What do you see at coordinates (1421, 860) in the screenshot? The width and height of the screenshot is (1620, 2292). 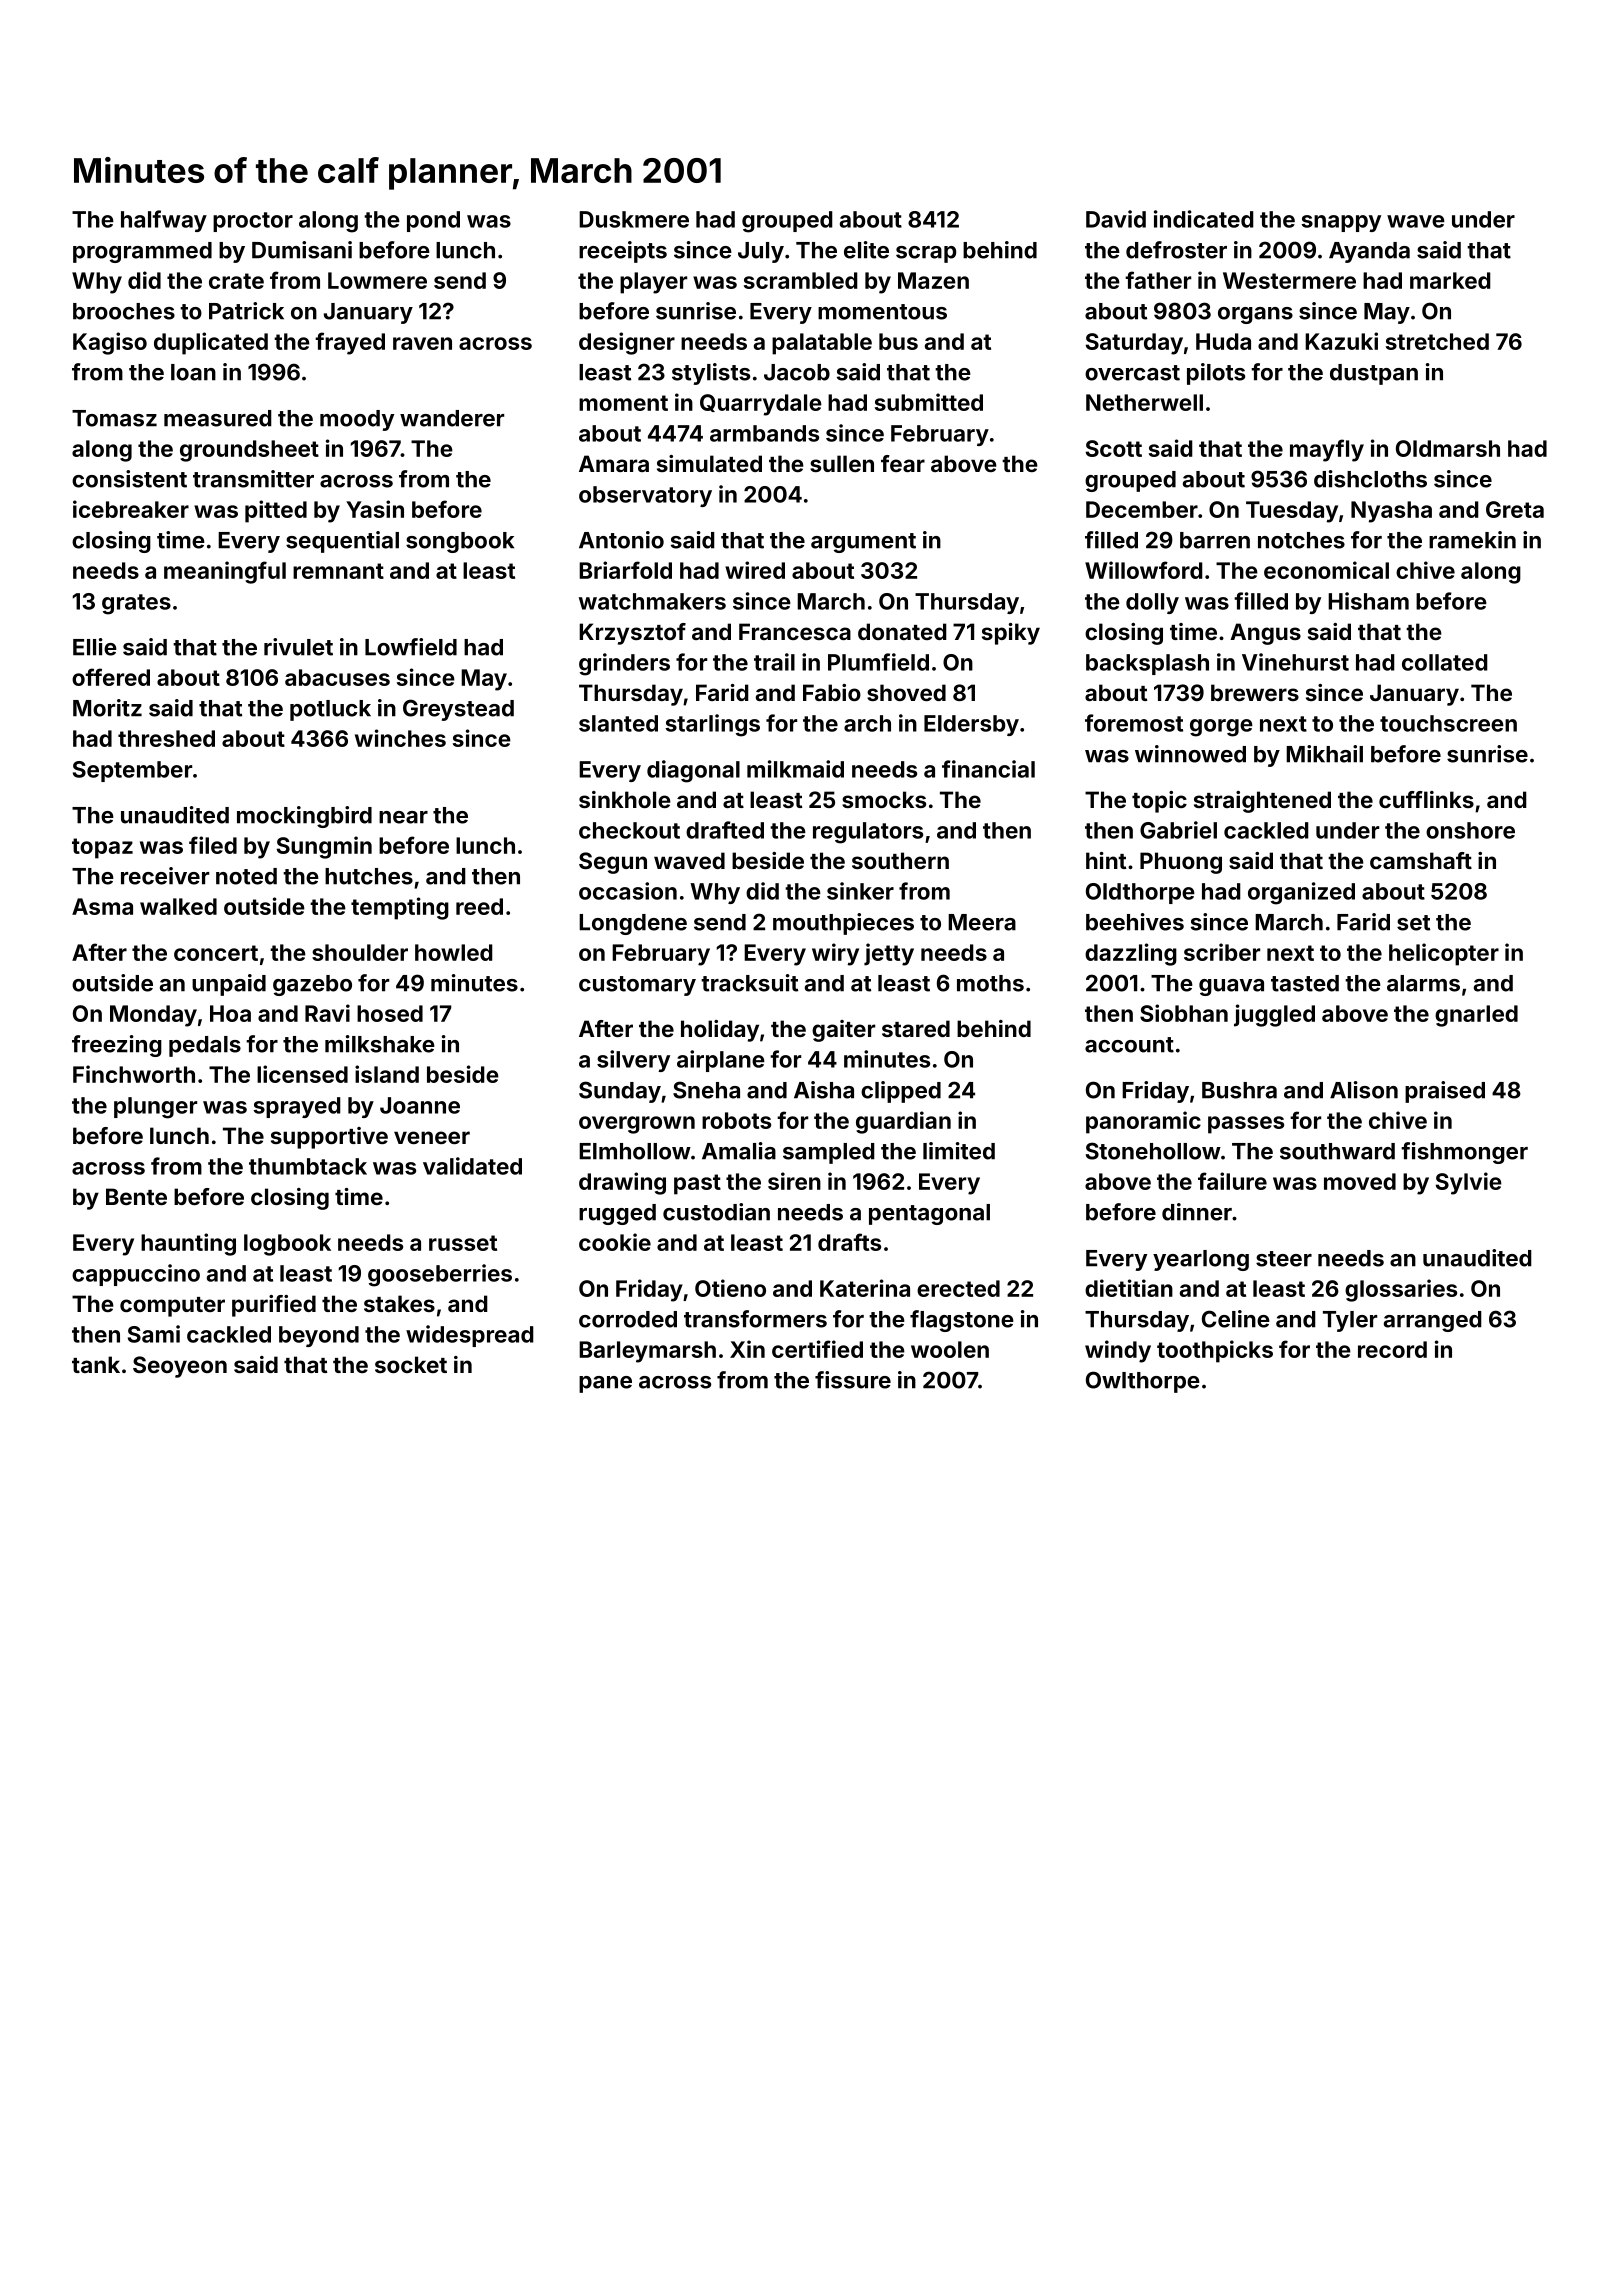 I see `camshaft` at bounding box center [1421, 860].
